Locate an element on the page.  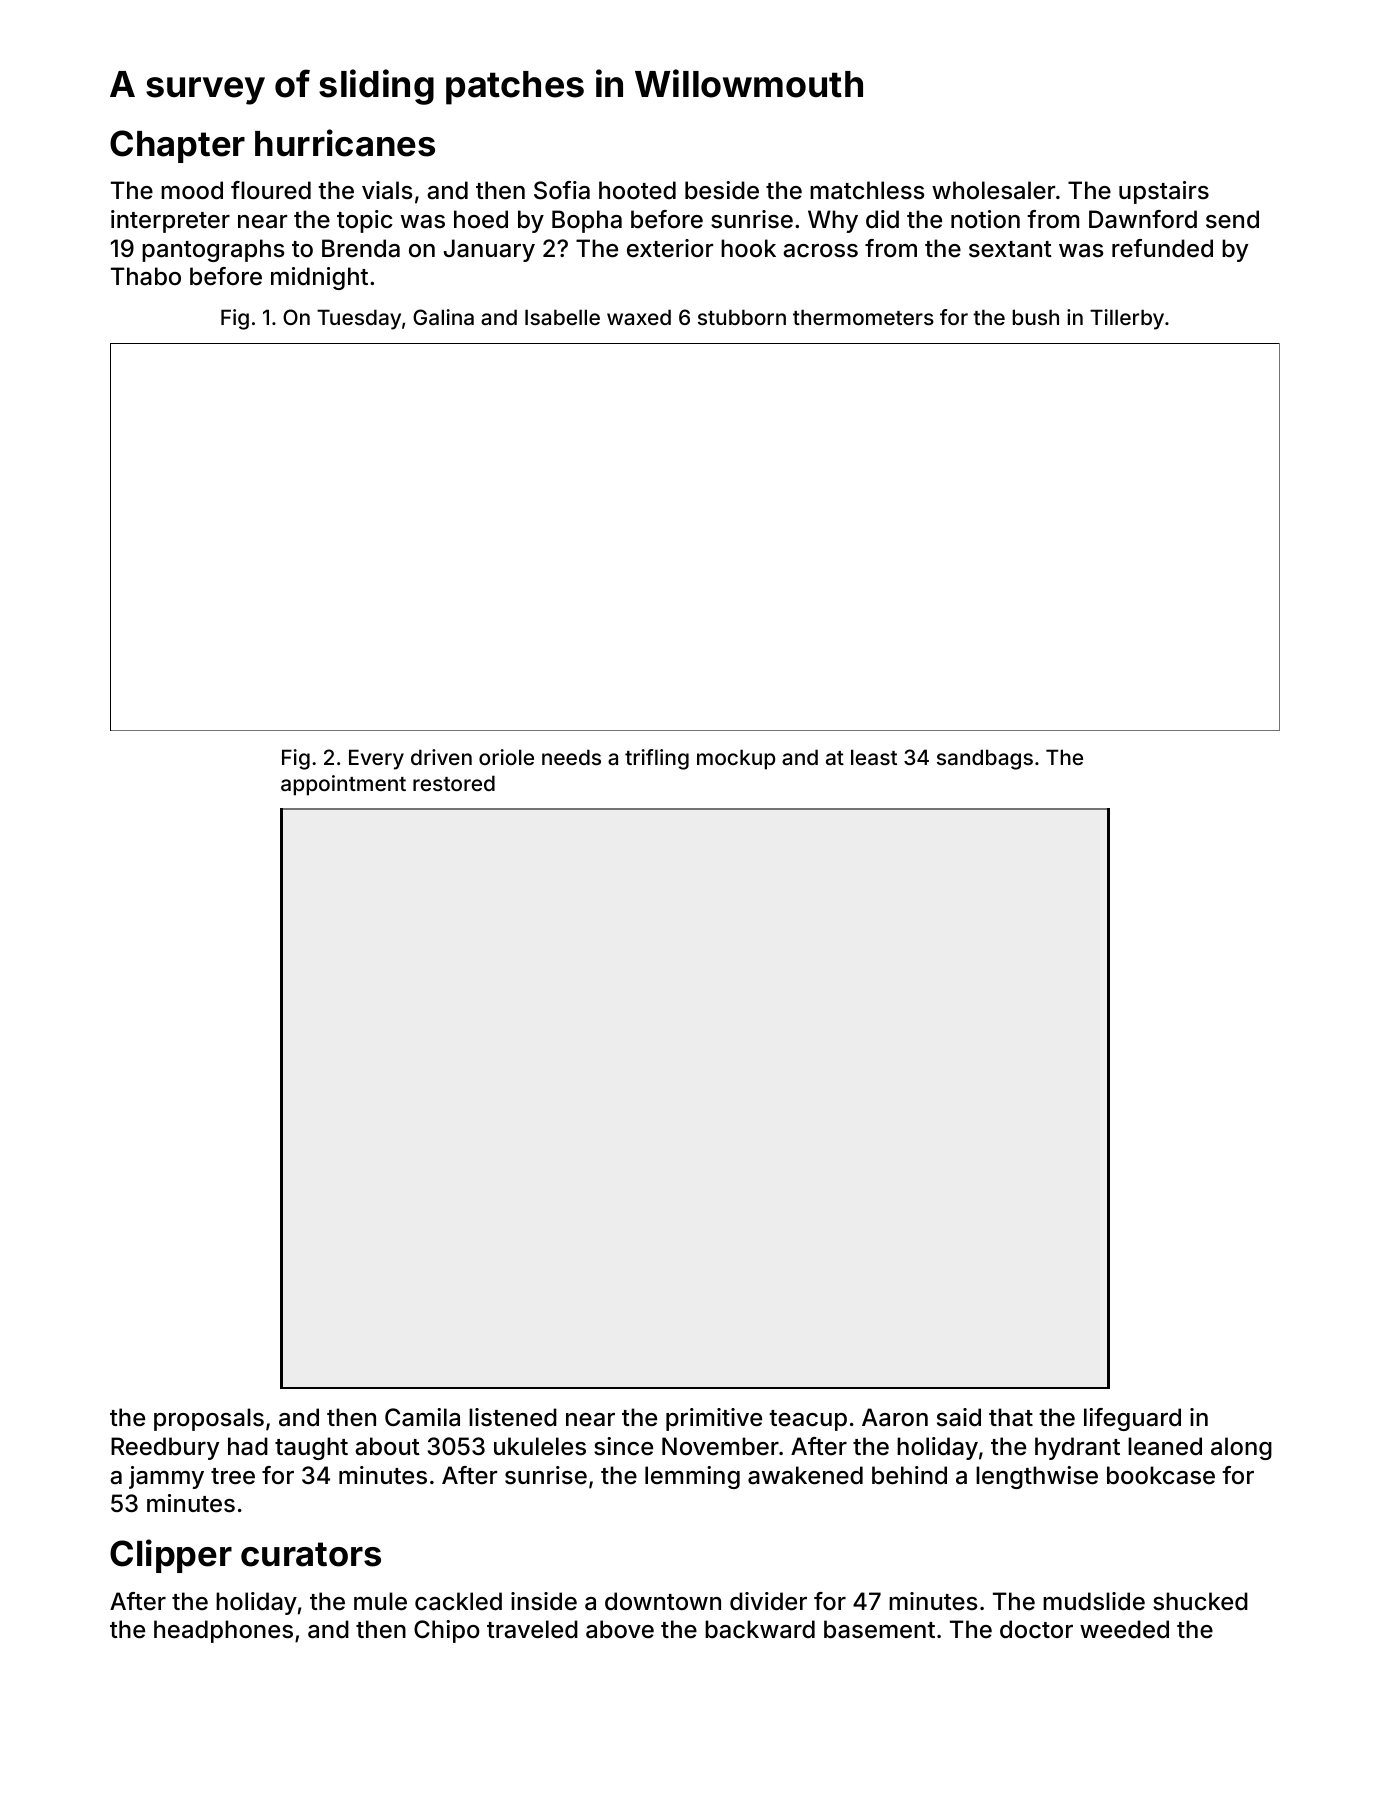
proposals is located at coordinates (209, 1419).
